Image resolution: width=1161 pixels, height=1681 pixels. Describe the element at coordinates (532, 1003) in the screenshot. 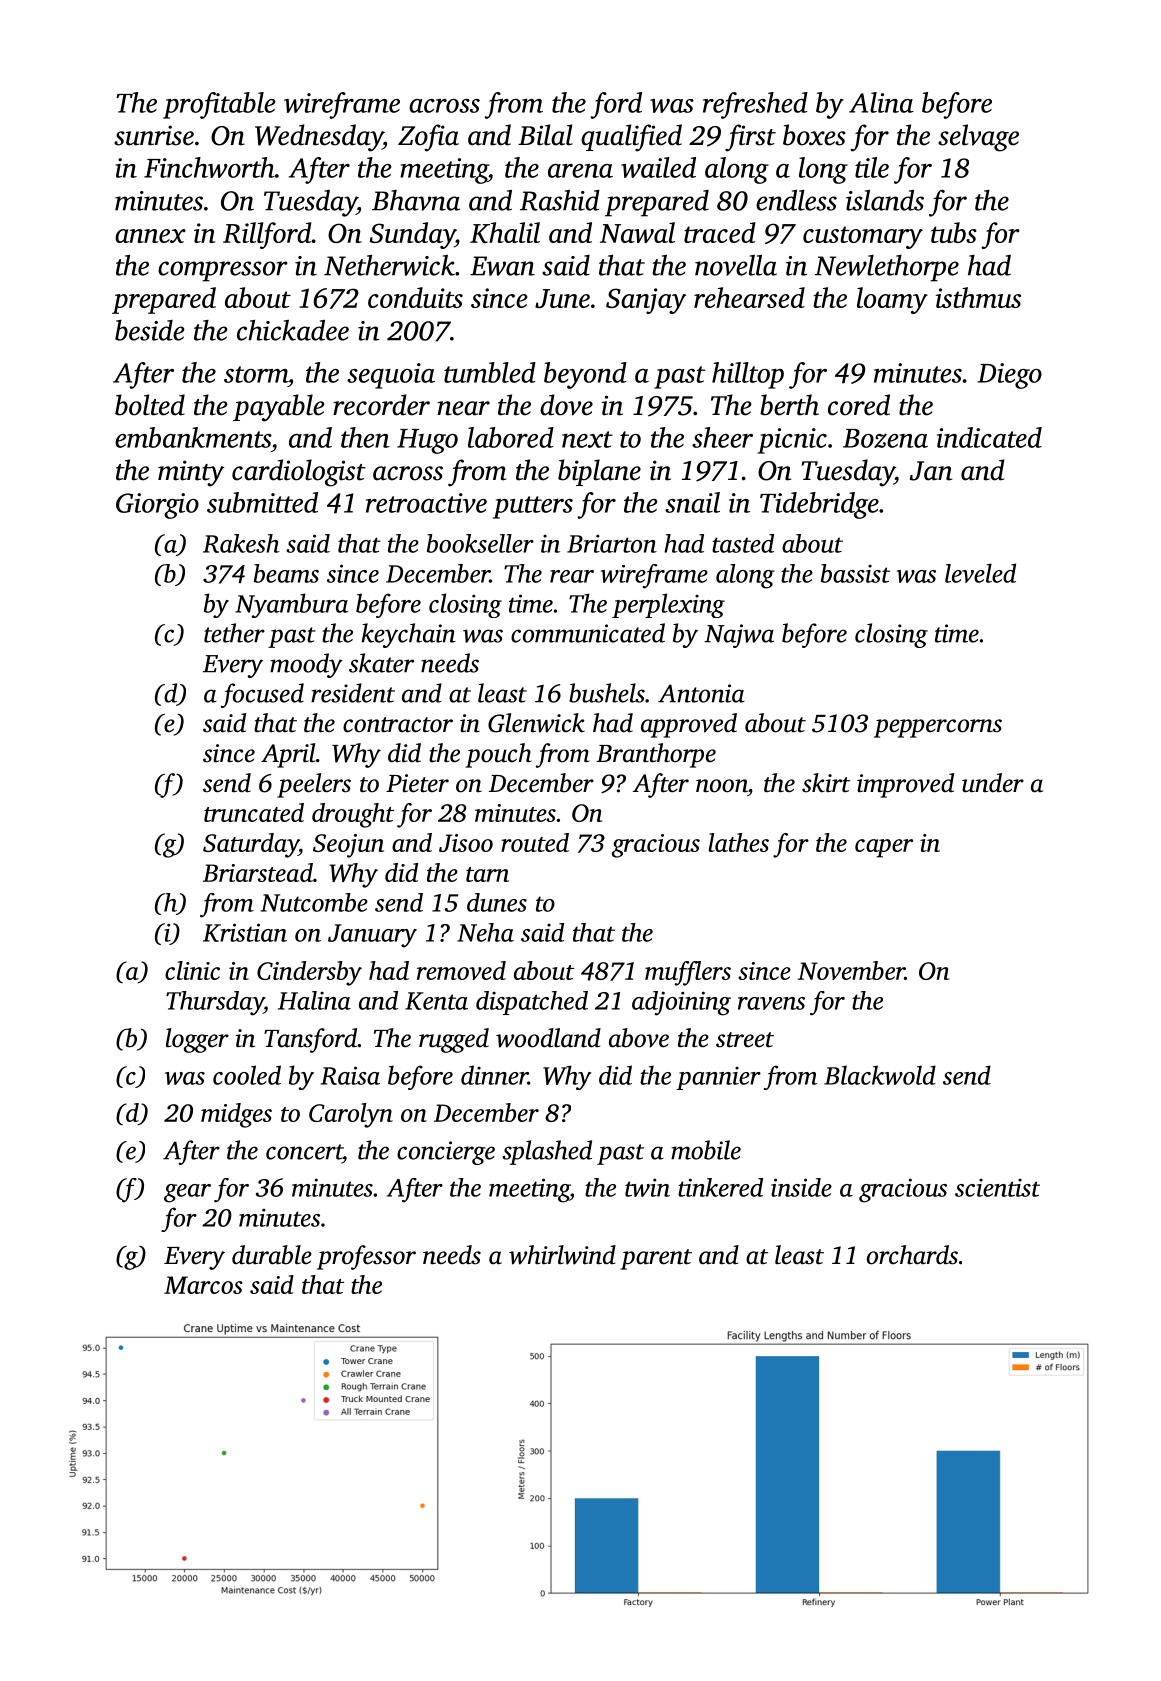

I see `dispatched` at that location.
